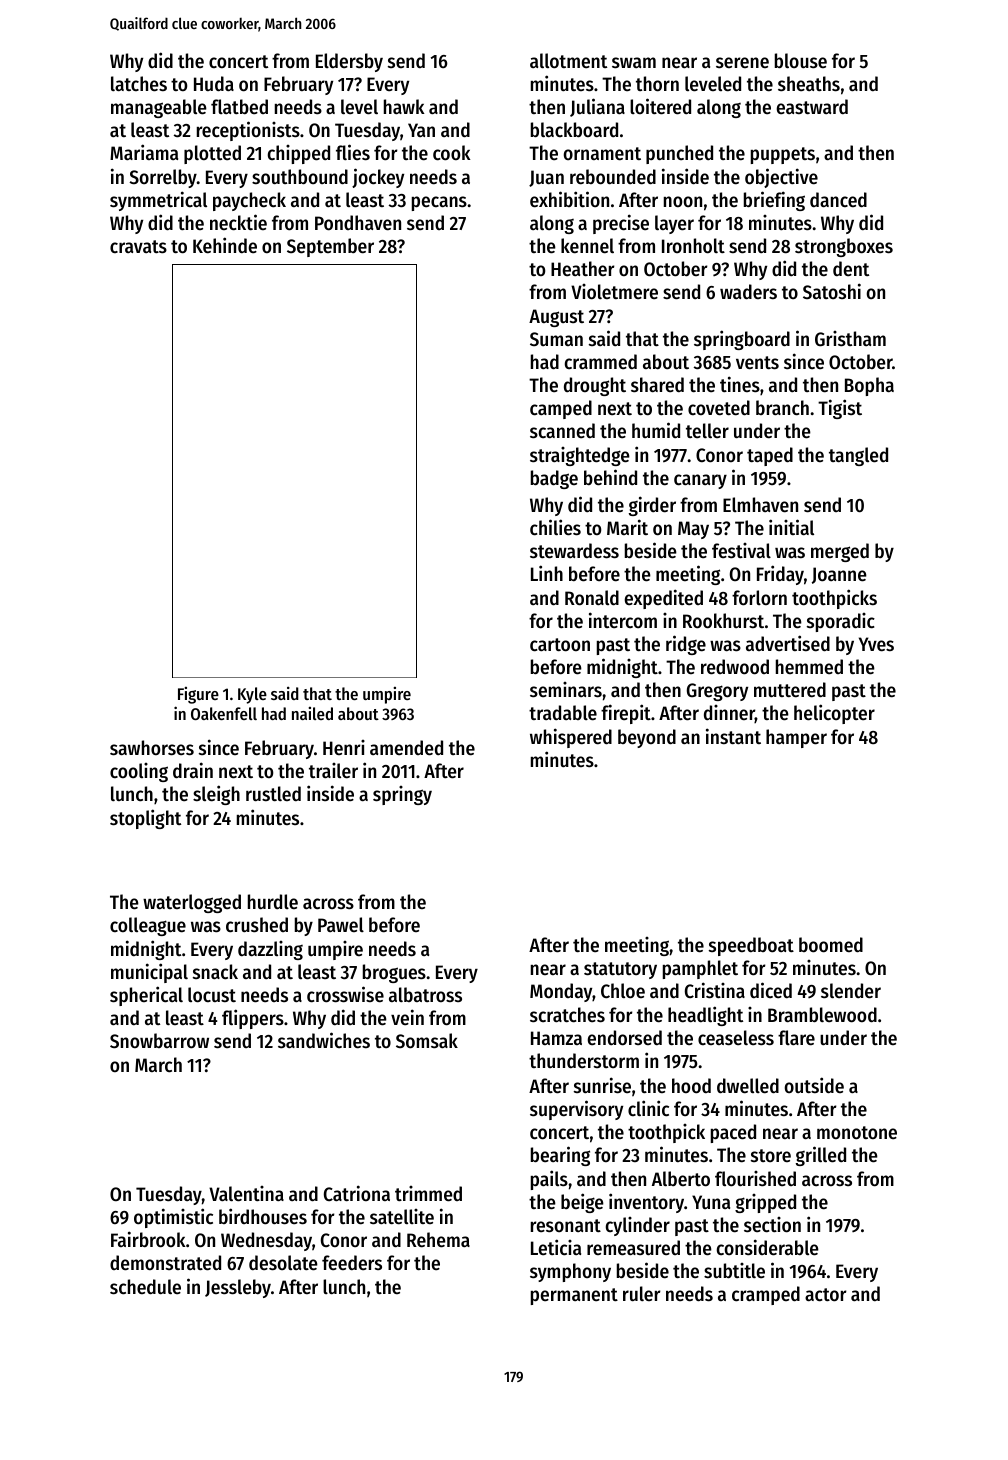 The width and height of the page is (1008, 1460). Describe the element at coordinates (252, 695) in the page. I see `Kyle` at that location.
